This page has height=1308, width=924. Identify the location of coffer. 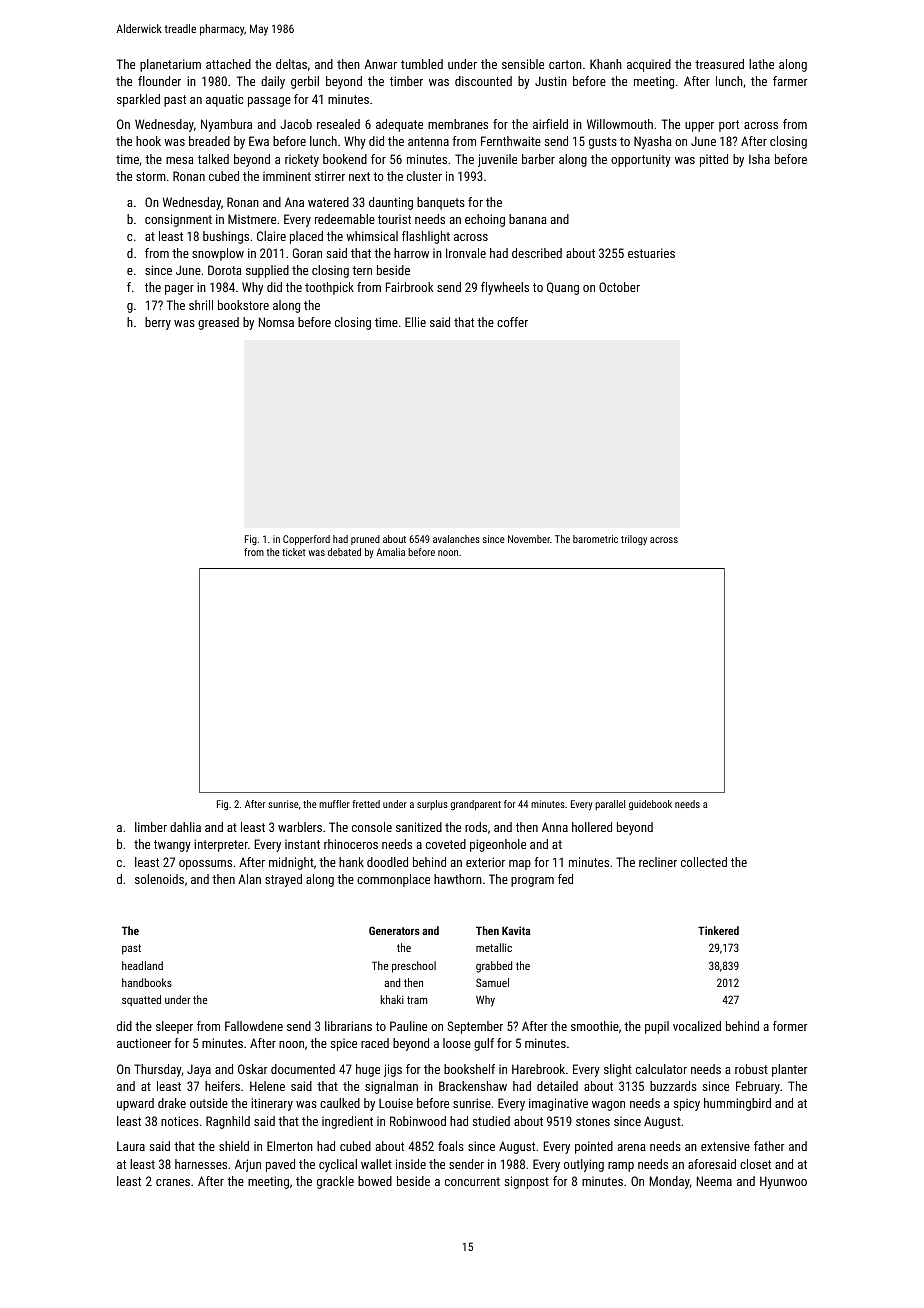
(512, 322).
